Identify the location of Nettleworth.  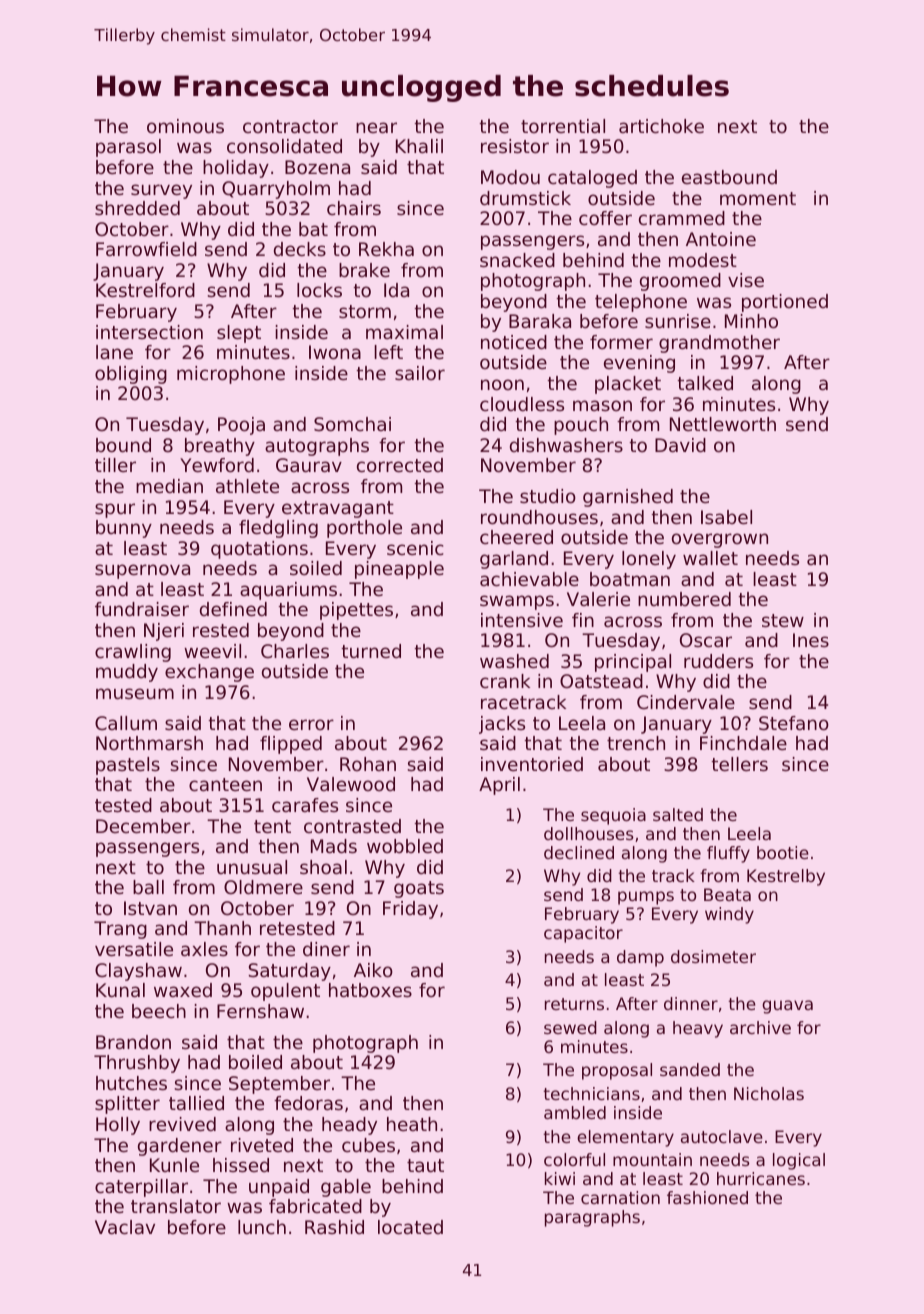
(723, 424).
